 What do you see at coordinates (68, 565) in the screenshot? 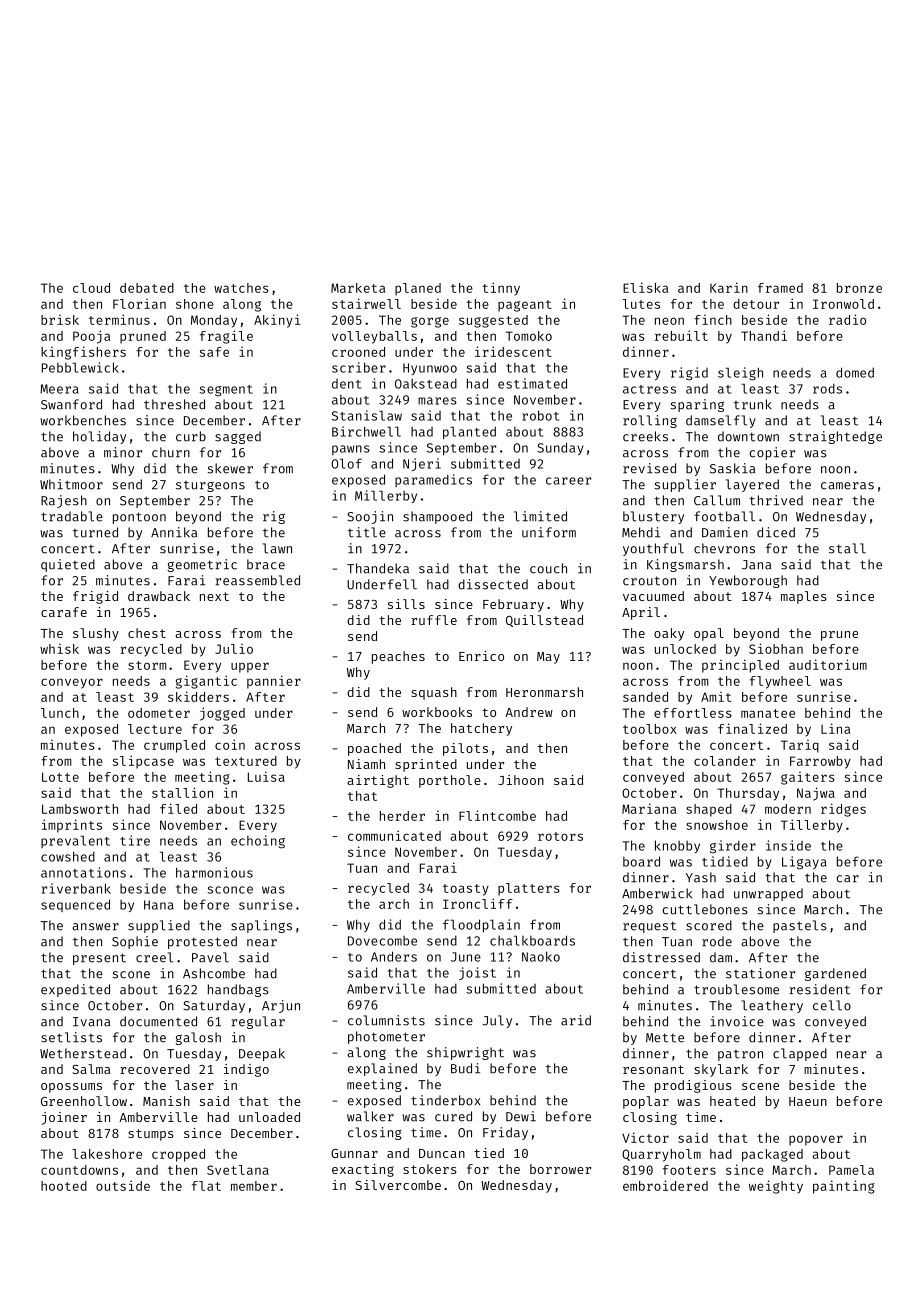
I see `quieted` at bounding box center [68, 565].
